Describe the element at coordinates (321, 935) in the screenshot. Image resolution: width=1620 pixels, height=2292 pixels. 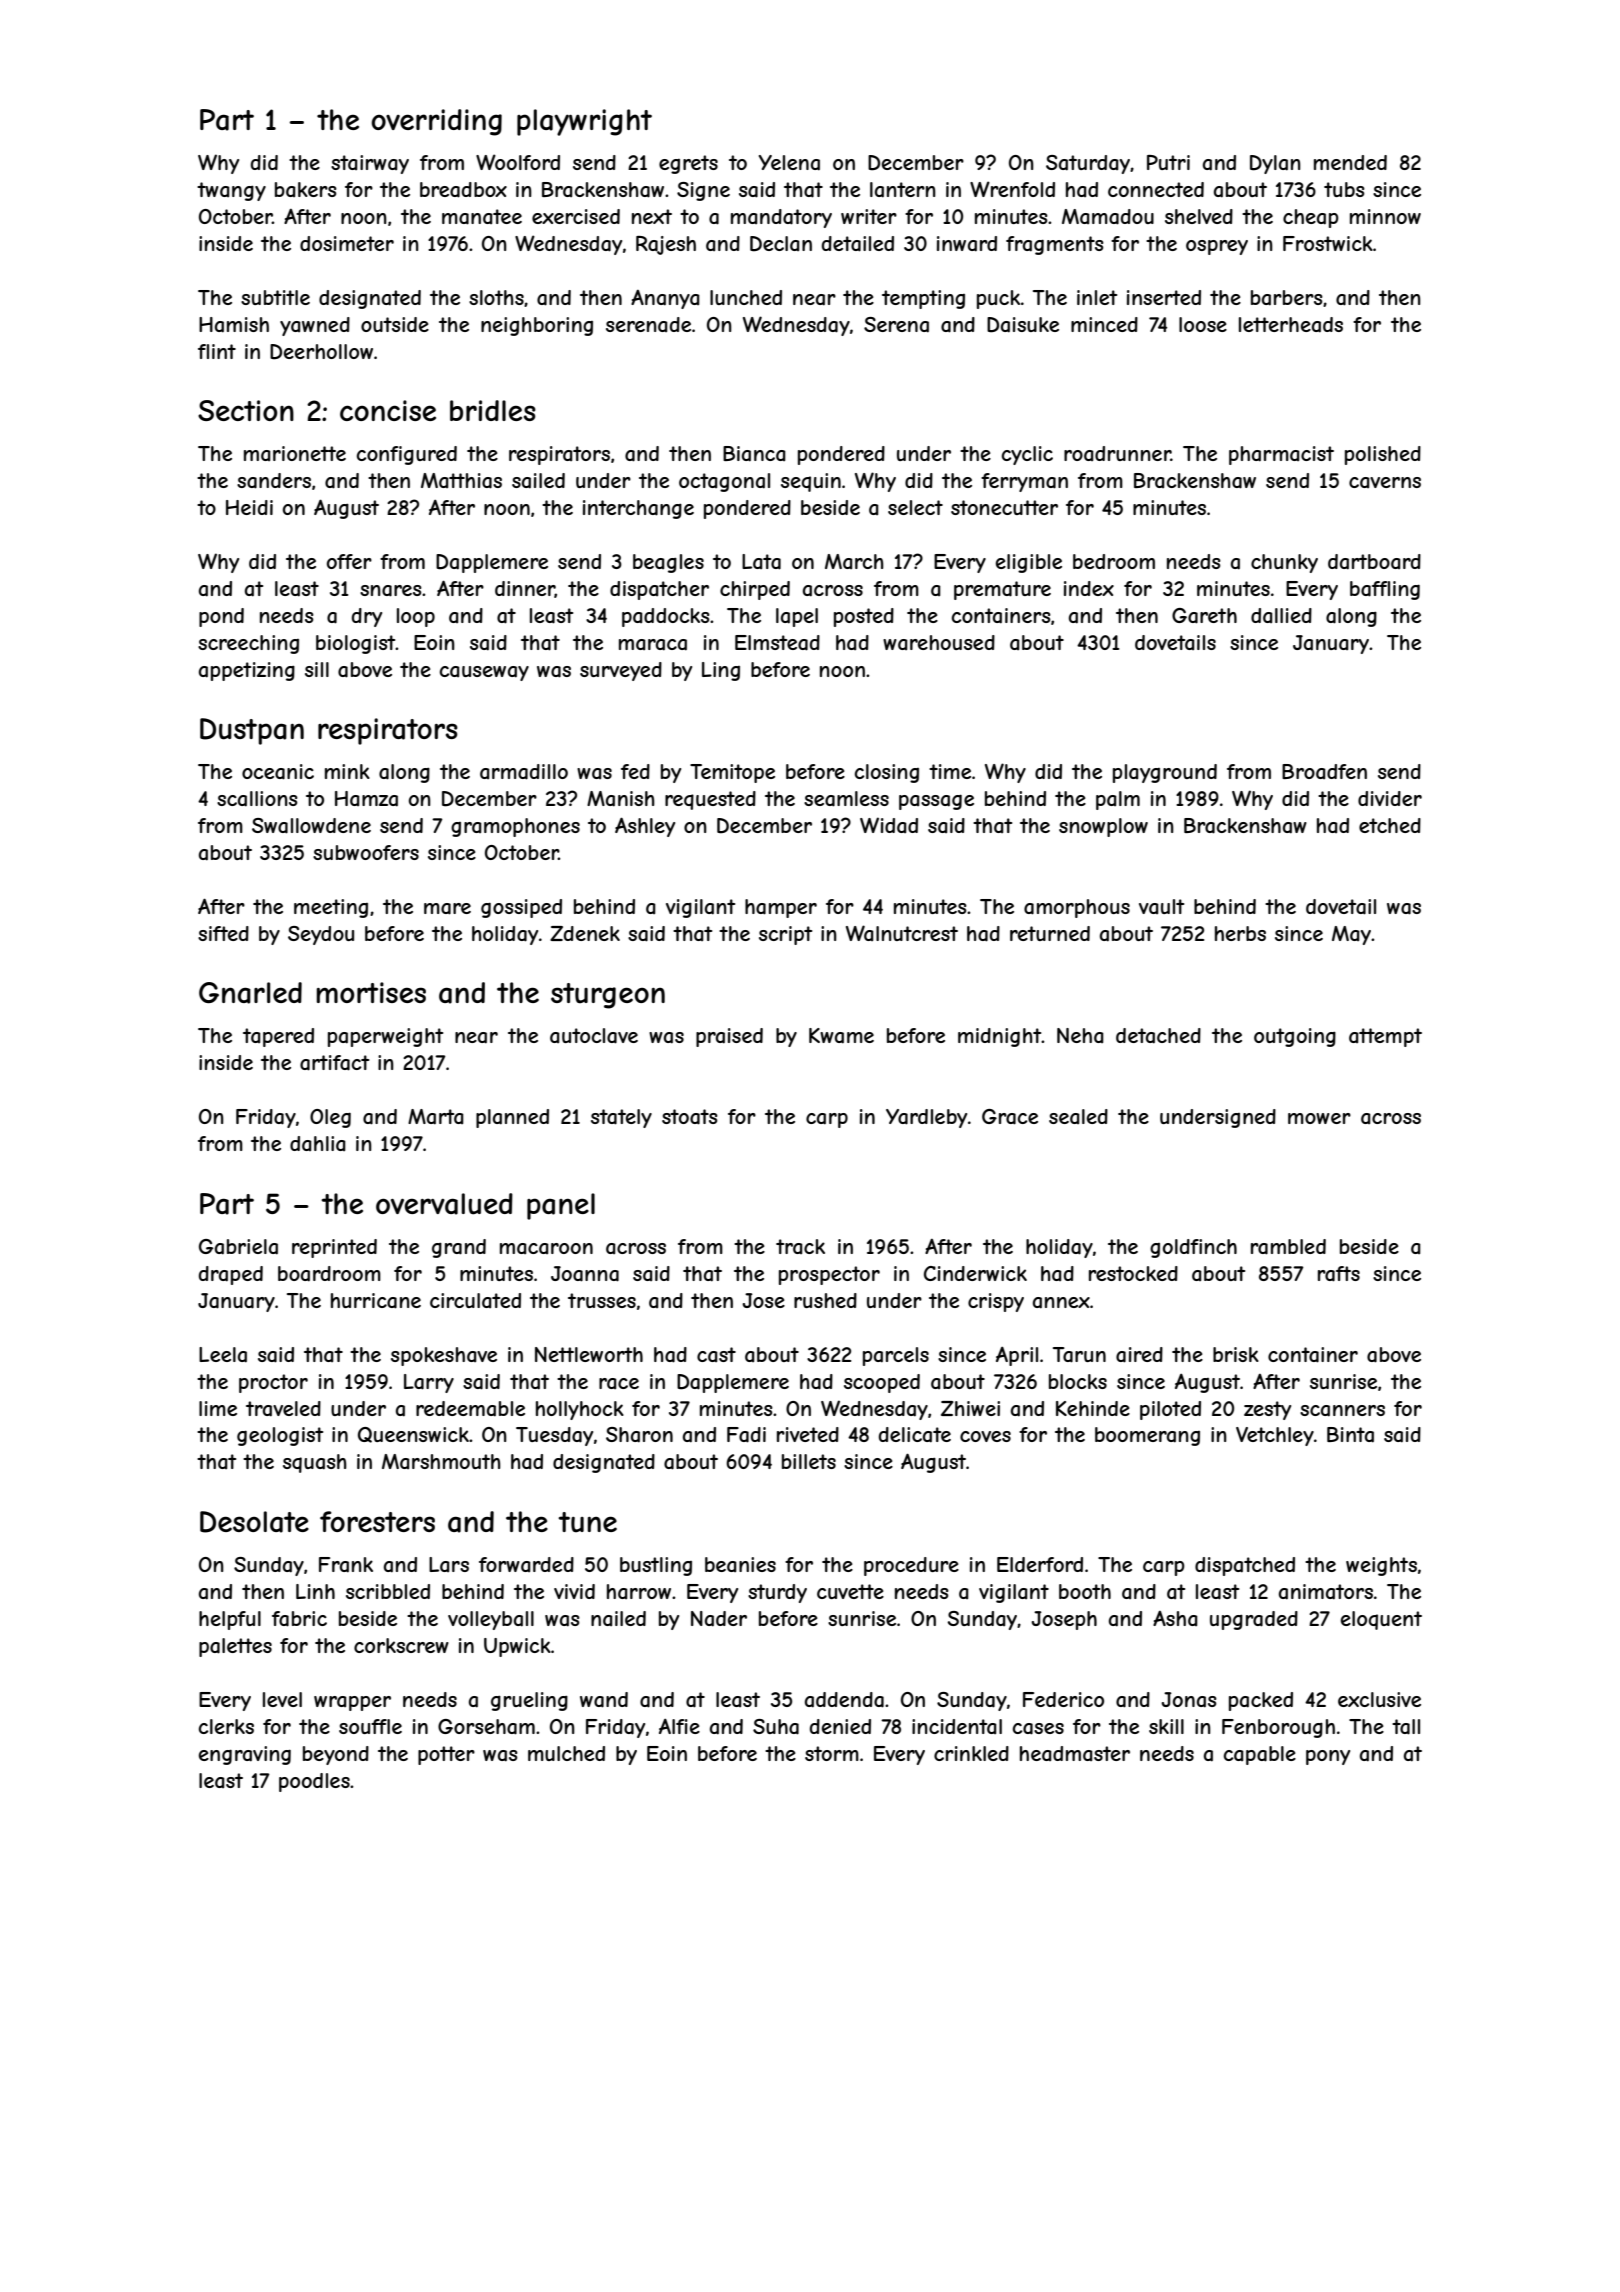
I see `Seydou` at that location.
